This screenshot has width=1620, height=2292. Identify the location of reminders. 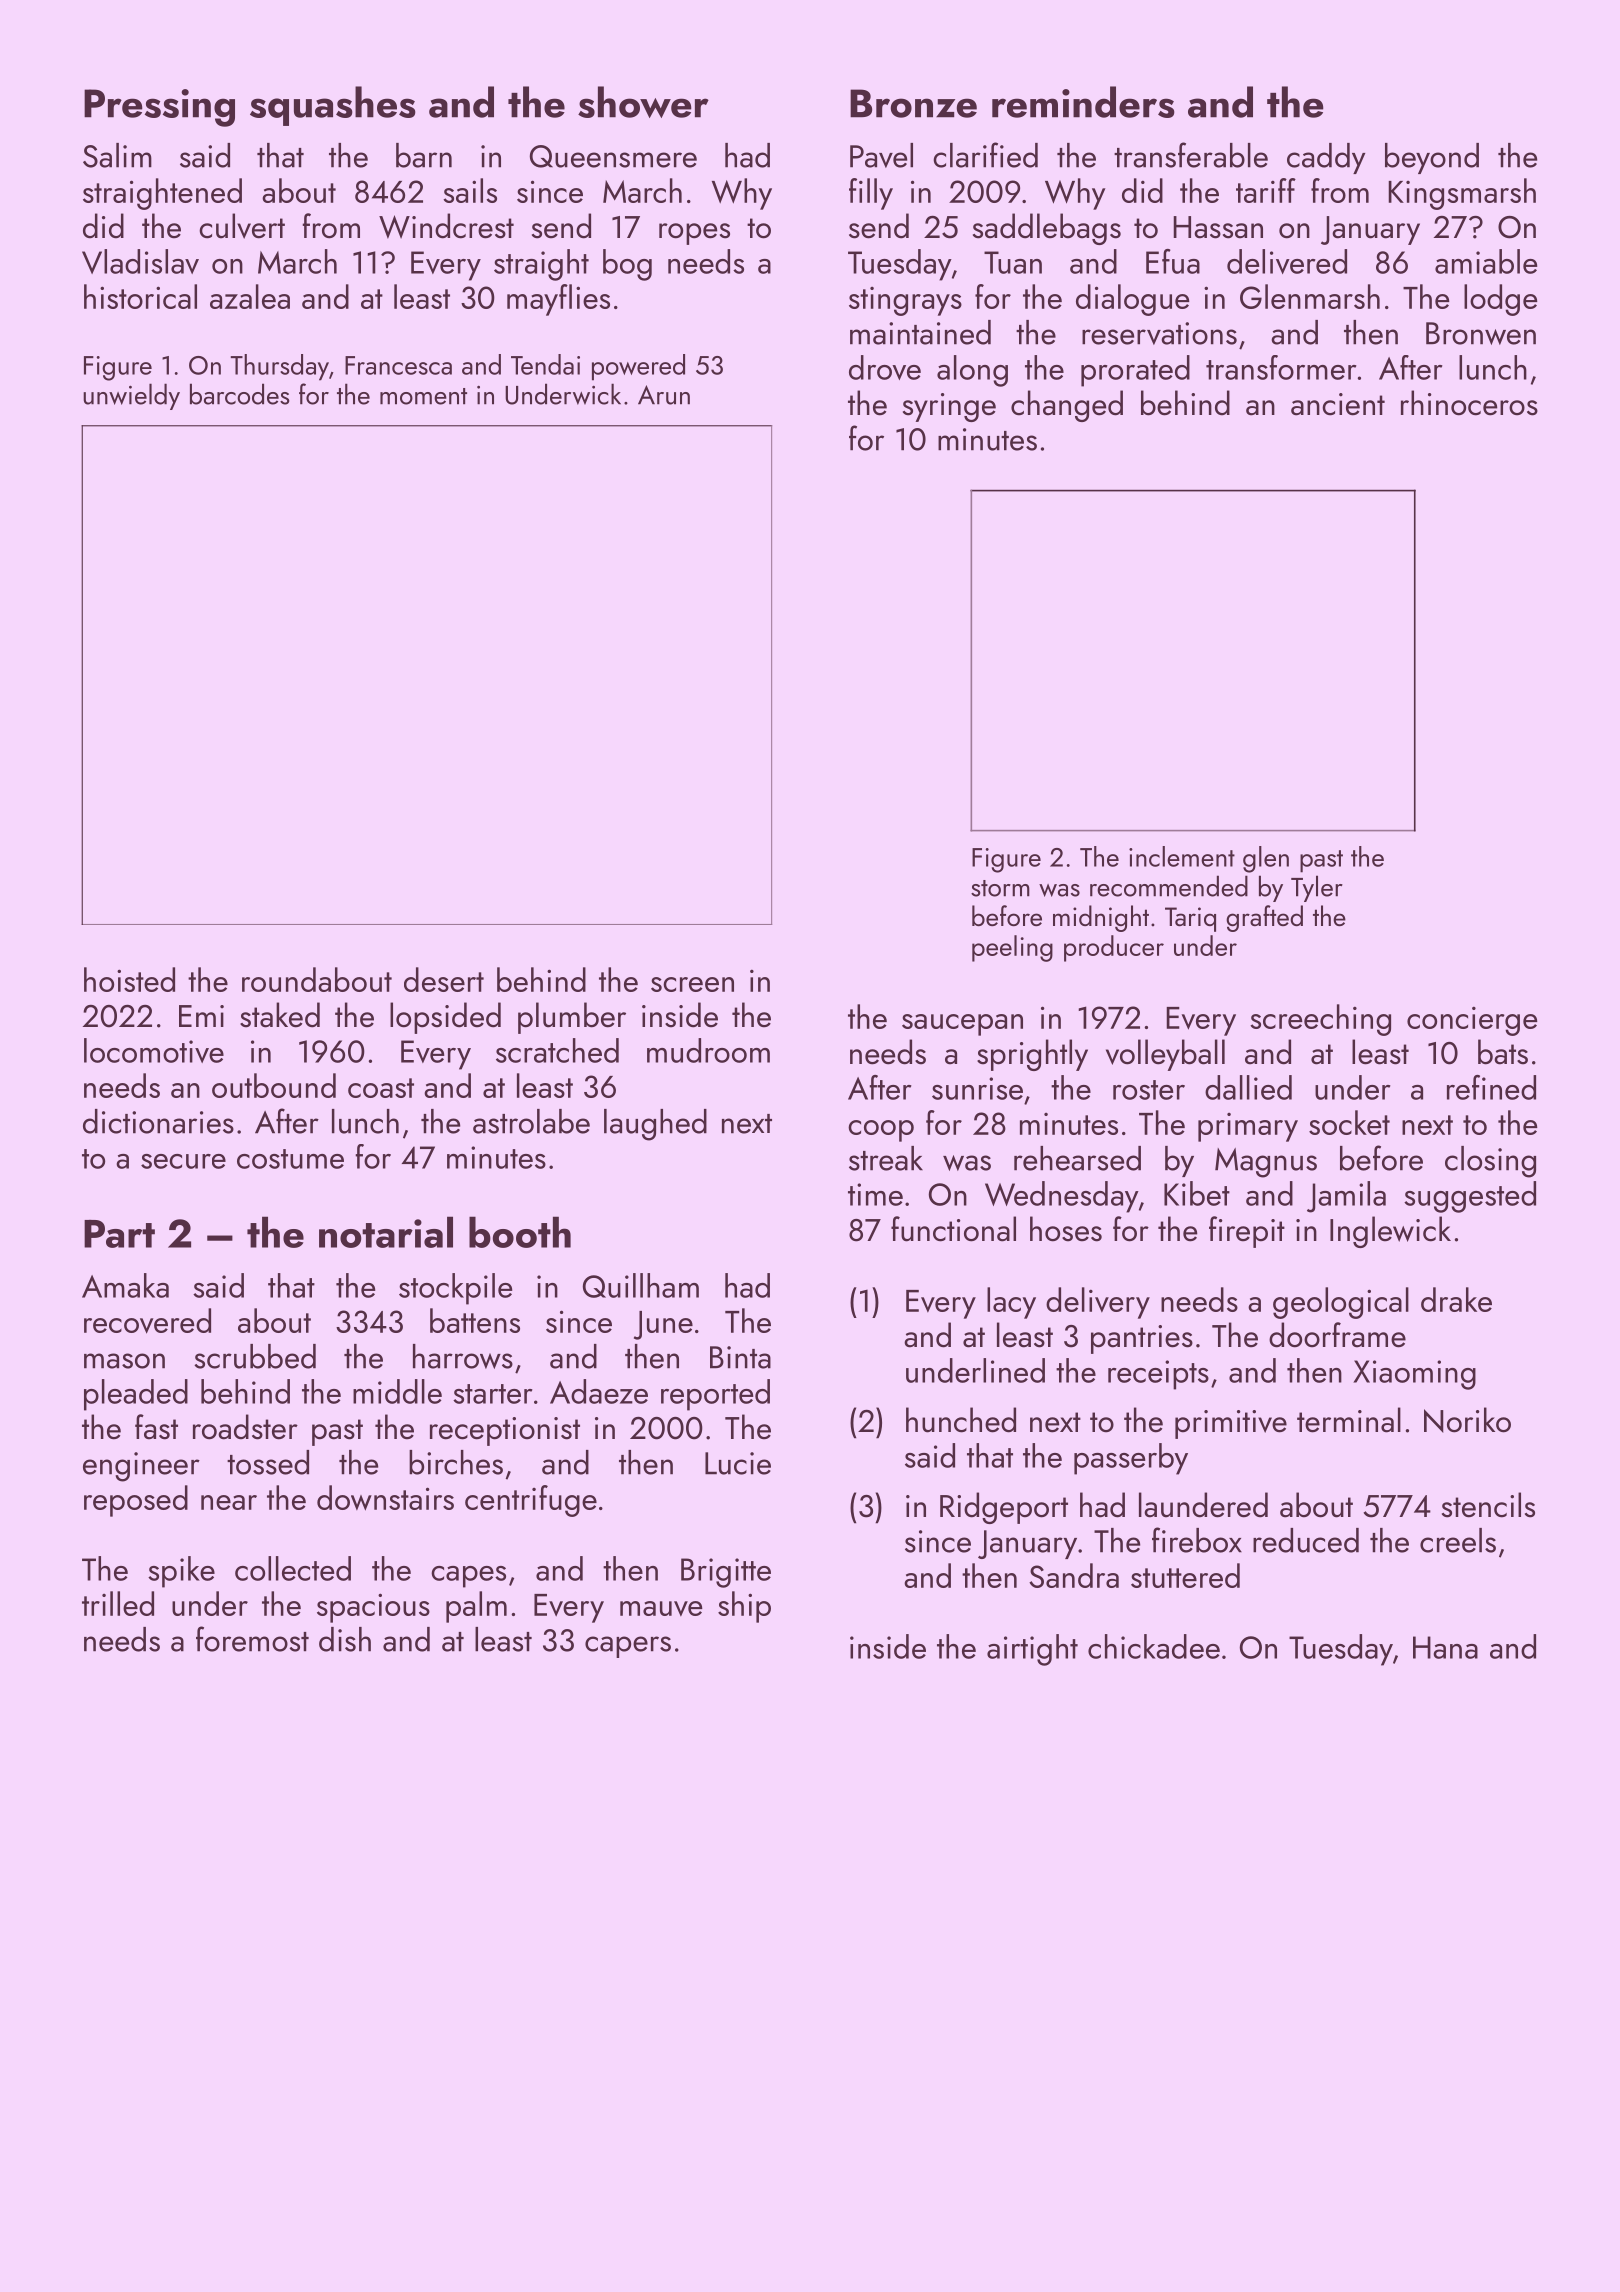
(1083, 102).
